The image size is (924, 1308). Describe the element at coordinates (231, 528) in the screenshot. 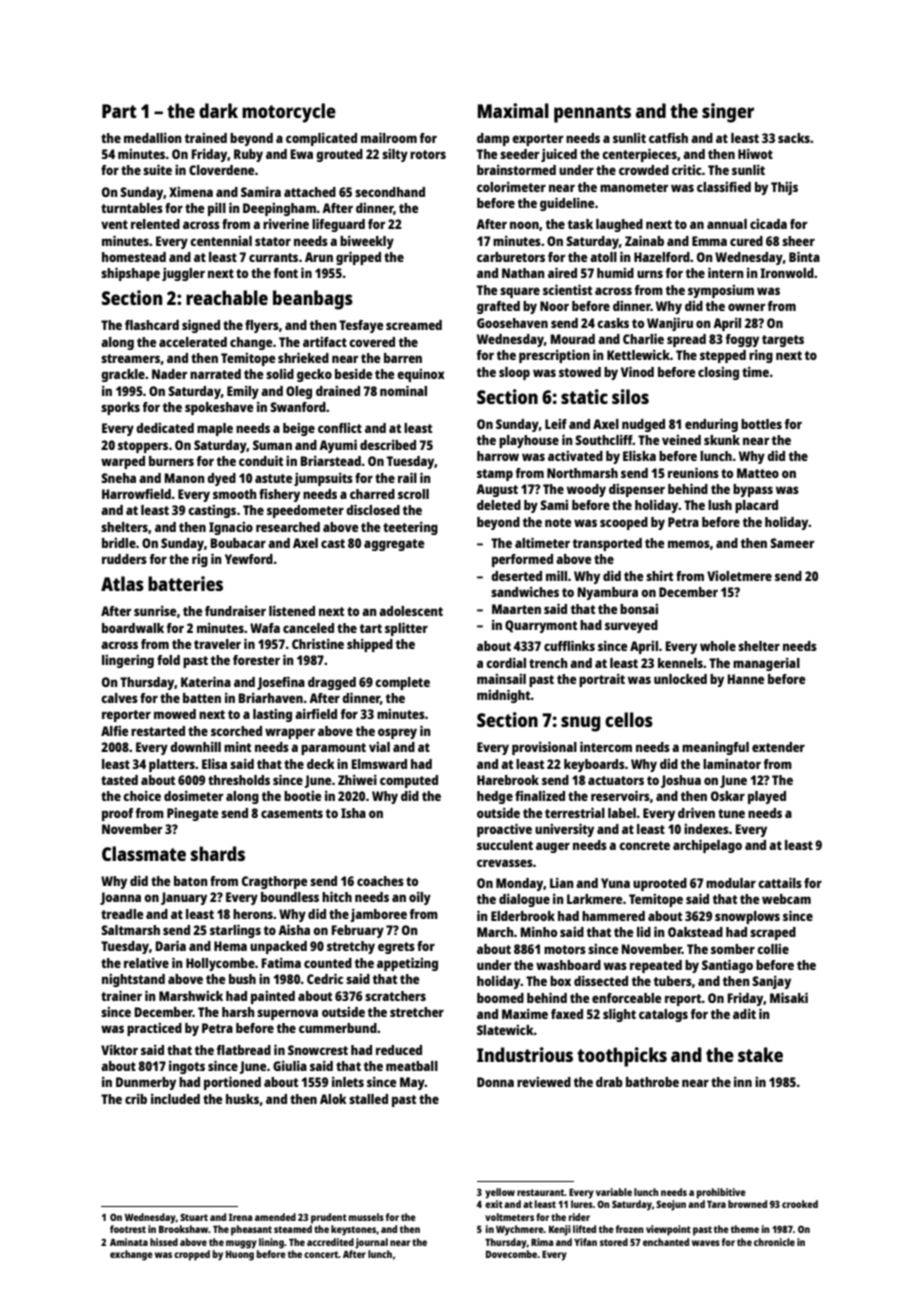

I see `Ignacio` at that location.
